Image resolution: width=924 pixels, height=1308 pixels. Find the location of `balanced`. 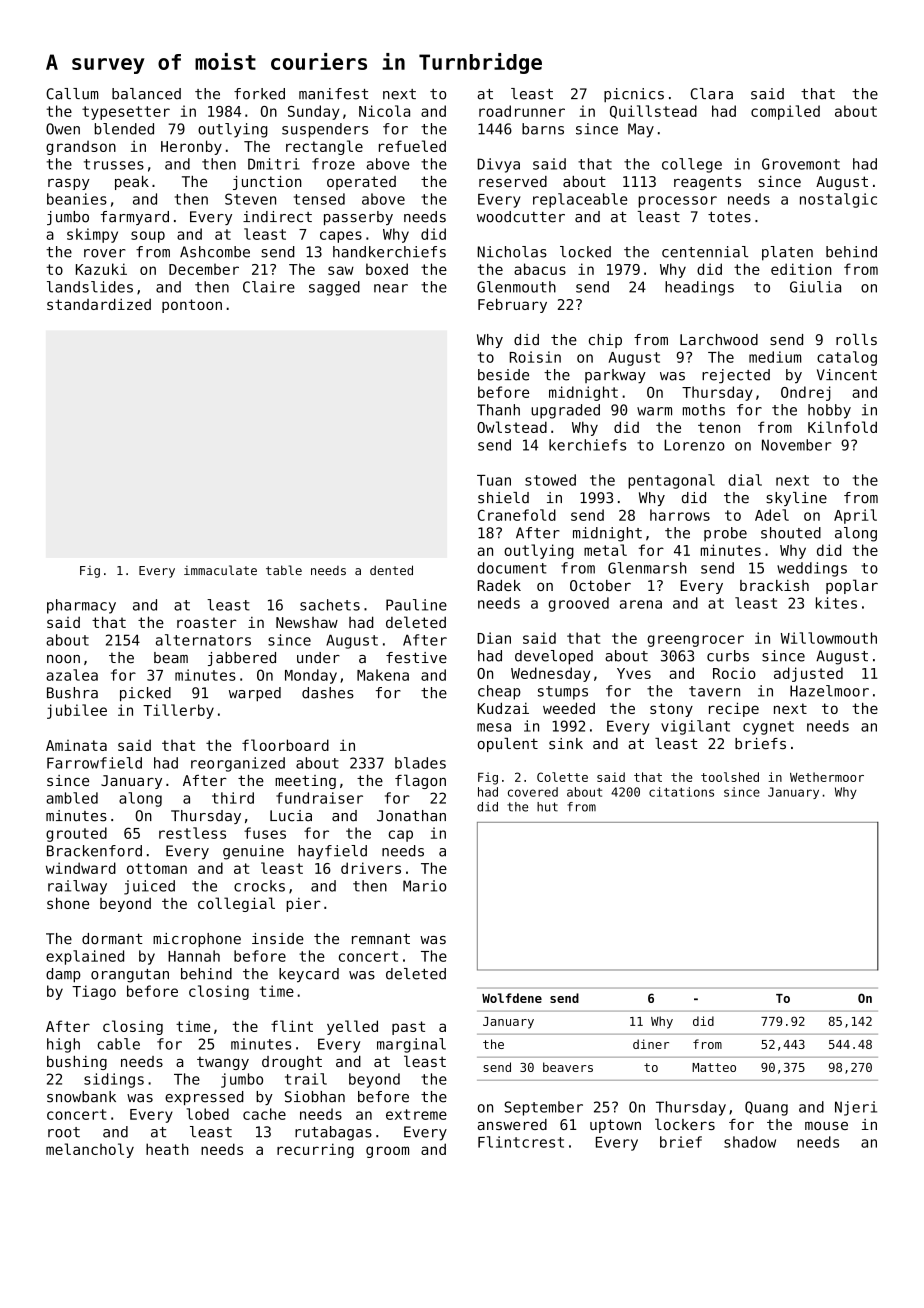

balanced is located at coordinates (146, 94).
